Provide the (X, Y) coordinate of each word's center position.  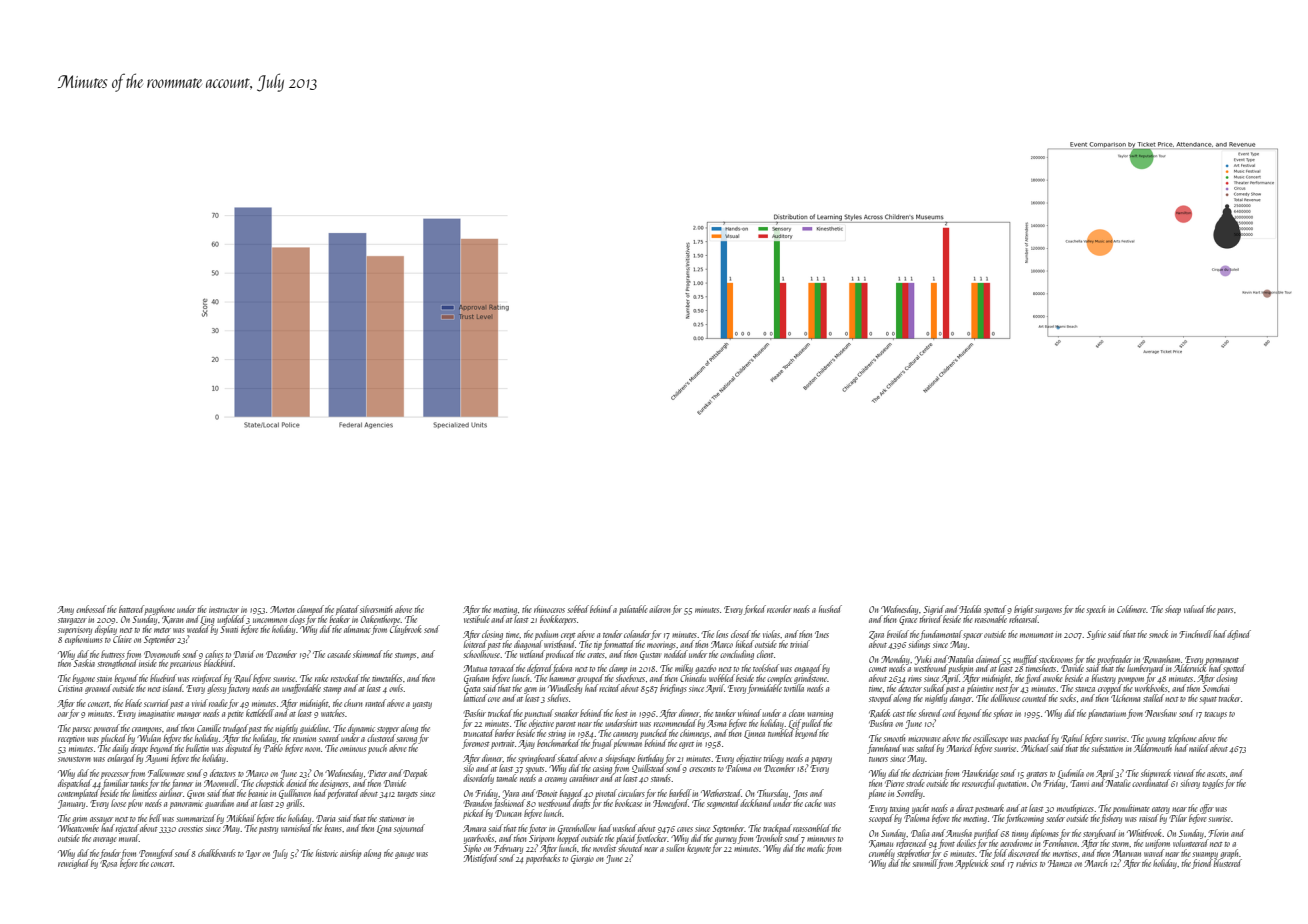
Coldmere (1131, 609)
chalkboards (217, 853)
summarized (196, 818)
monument (1037, 635)
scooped (881, 819)
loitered (475, 644)
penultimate (1131, 809)
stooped (881, 699)
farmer (182, 784)
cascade (339, 654)
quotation (1011, 785)
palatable (633, 610)
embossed (91, 609)
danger (961, 699)
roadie (218, 703)
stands (661, 778)
